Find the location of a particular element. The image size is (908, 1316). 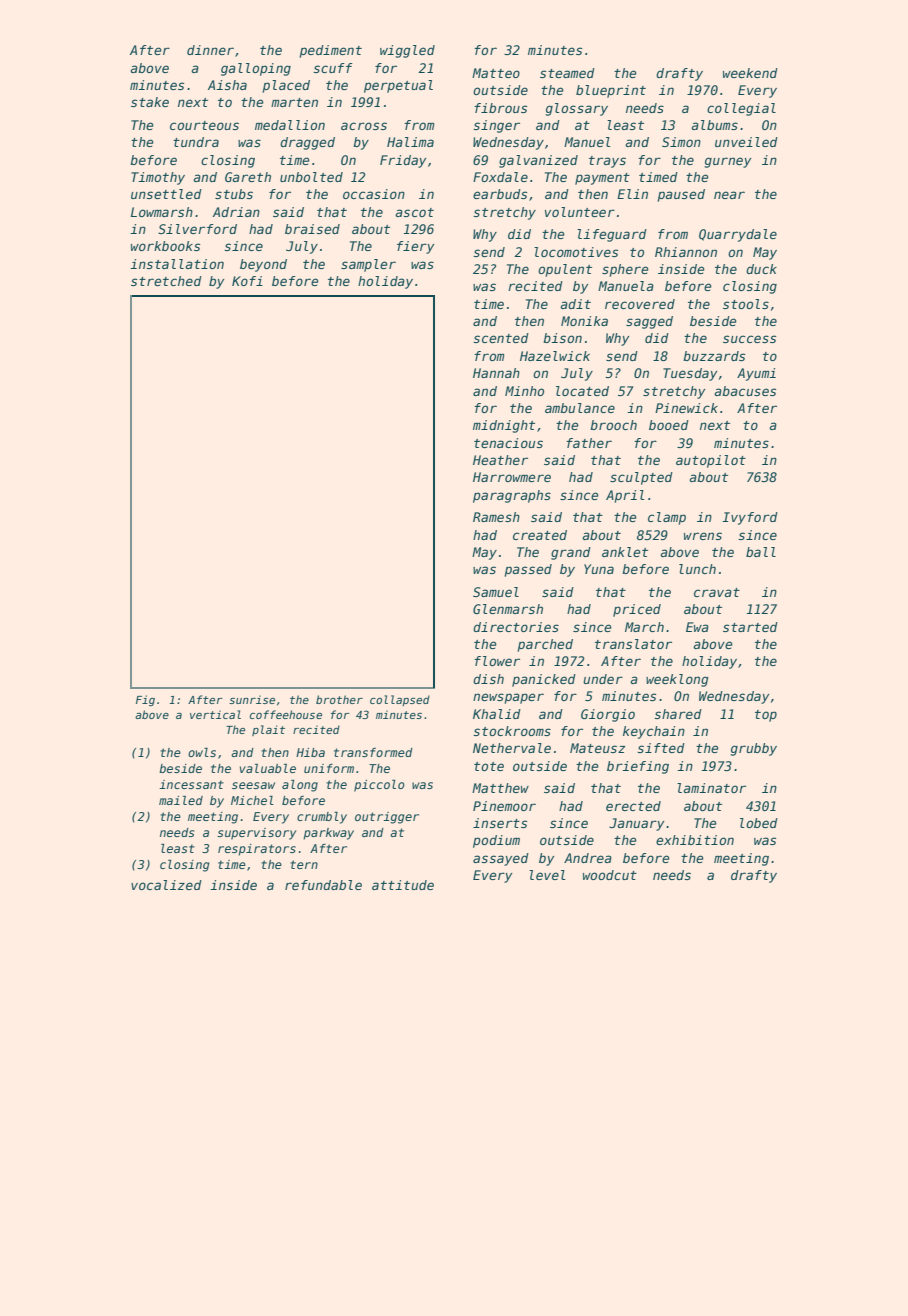

piccolo is located at coordinates (379, 786).
